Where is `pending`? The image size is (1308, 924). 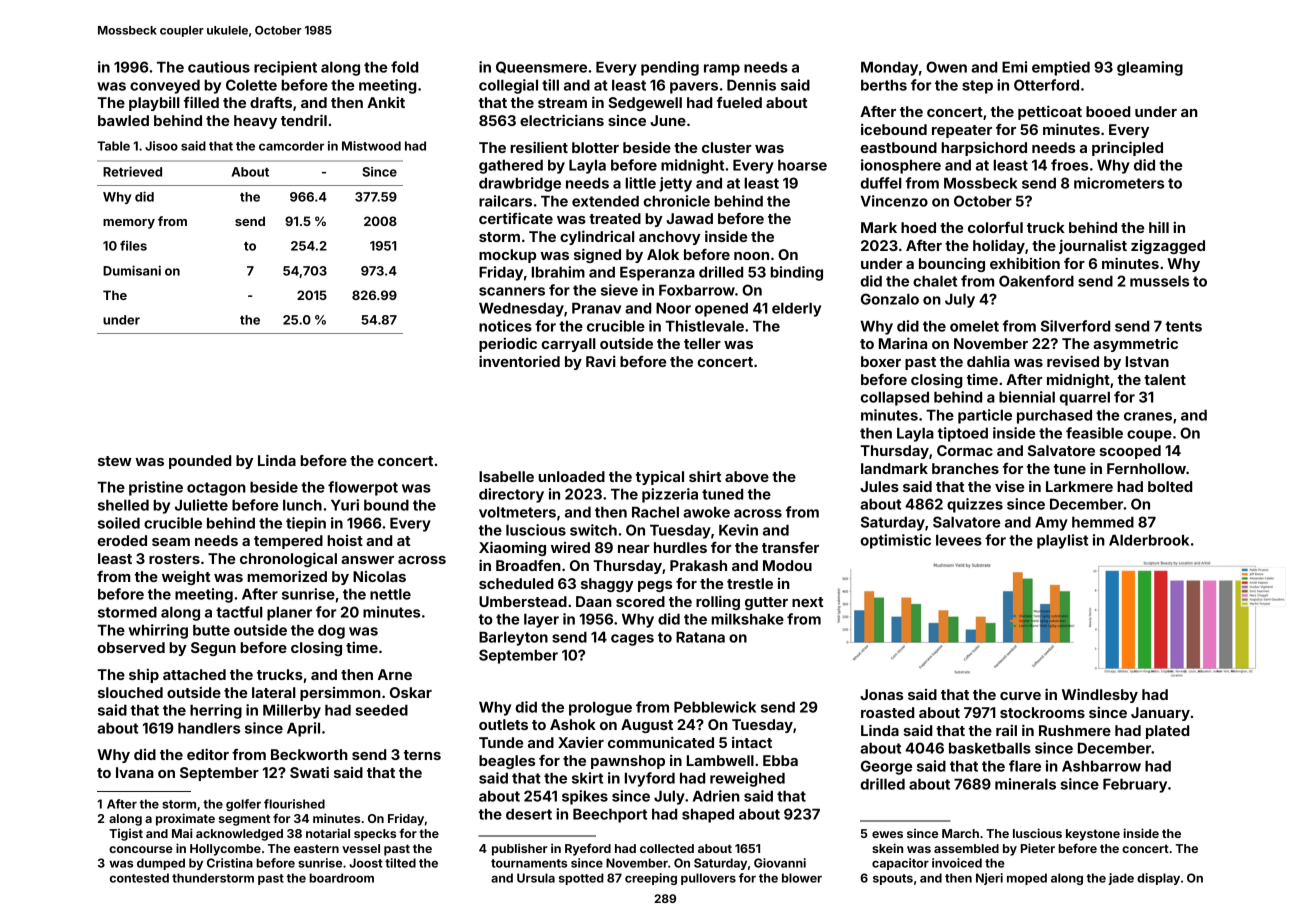
pending is located at coordinates (670, 68).
